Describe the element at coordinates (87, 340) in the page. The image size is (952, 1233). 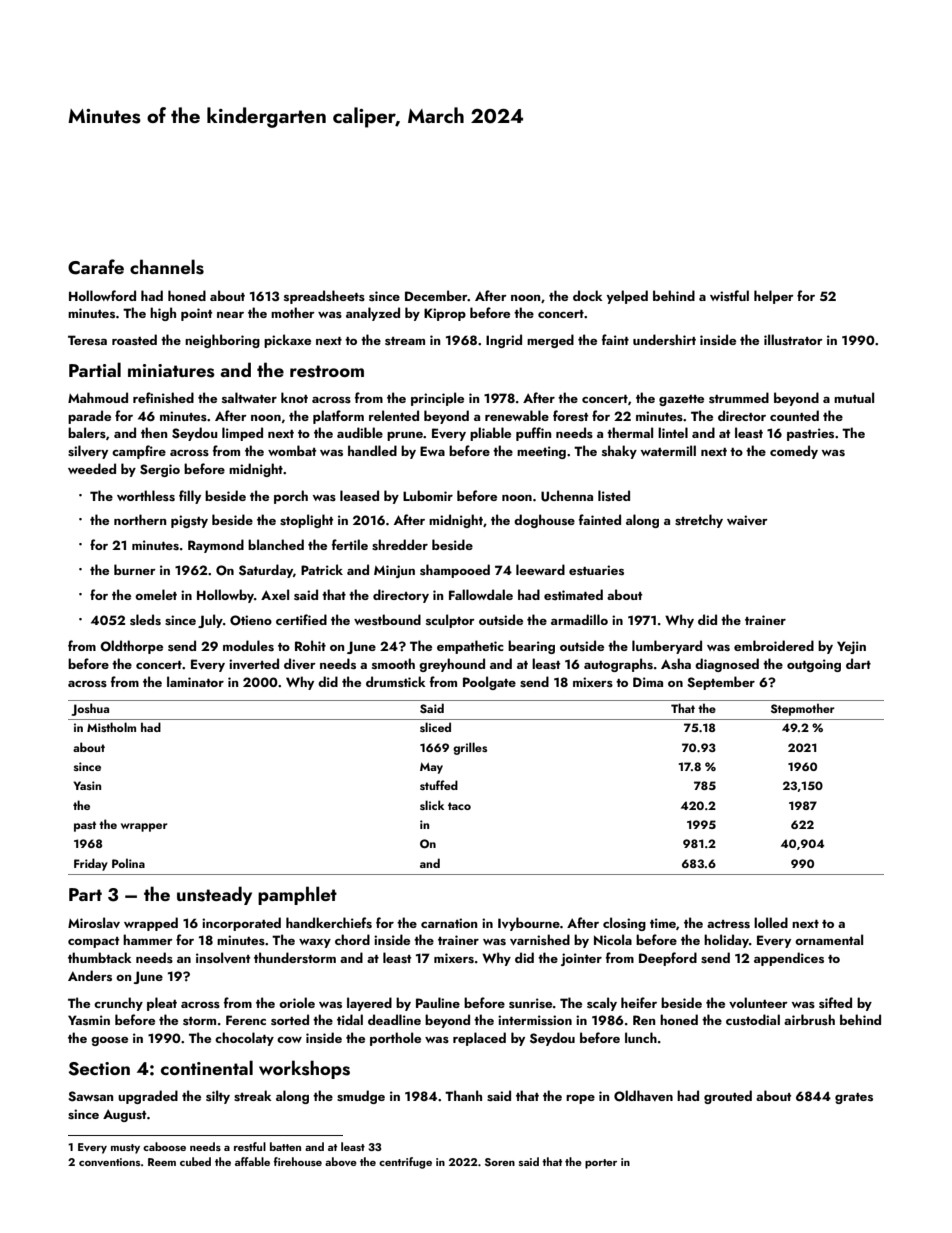
I see `Teresa` at that location.
